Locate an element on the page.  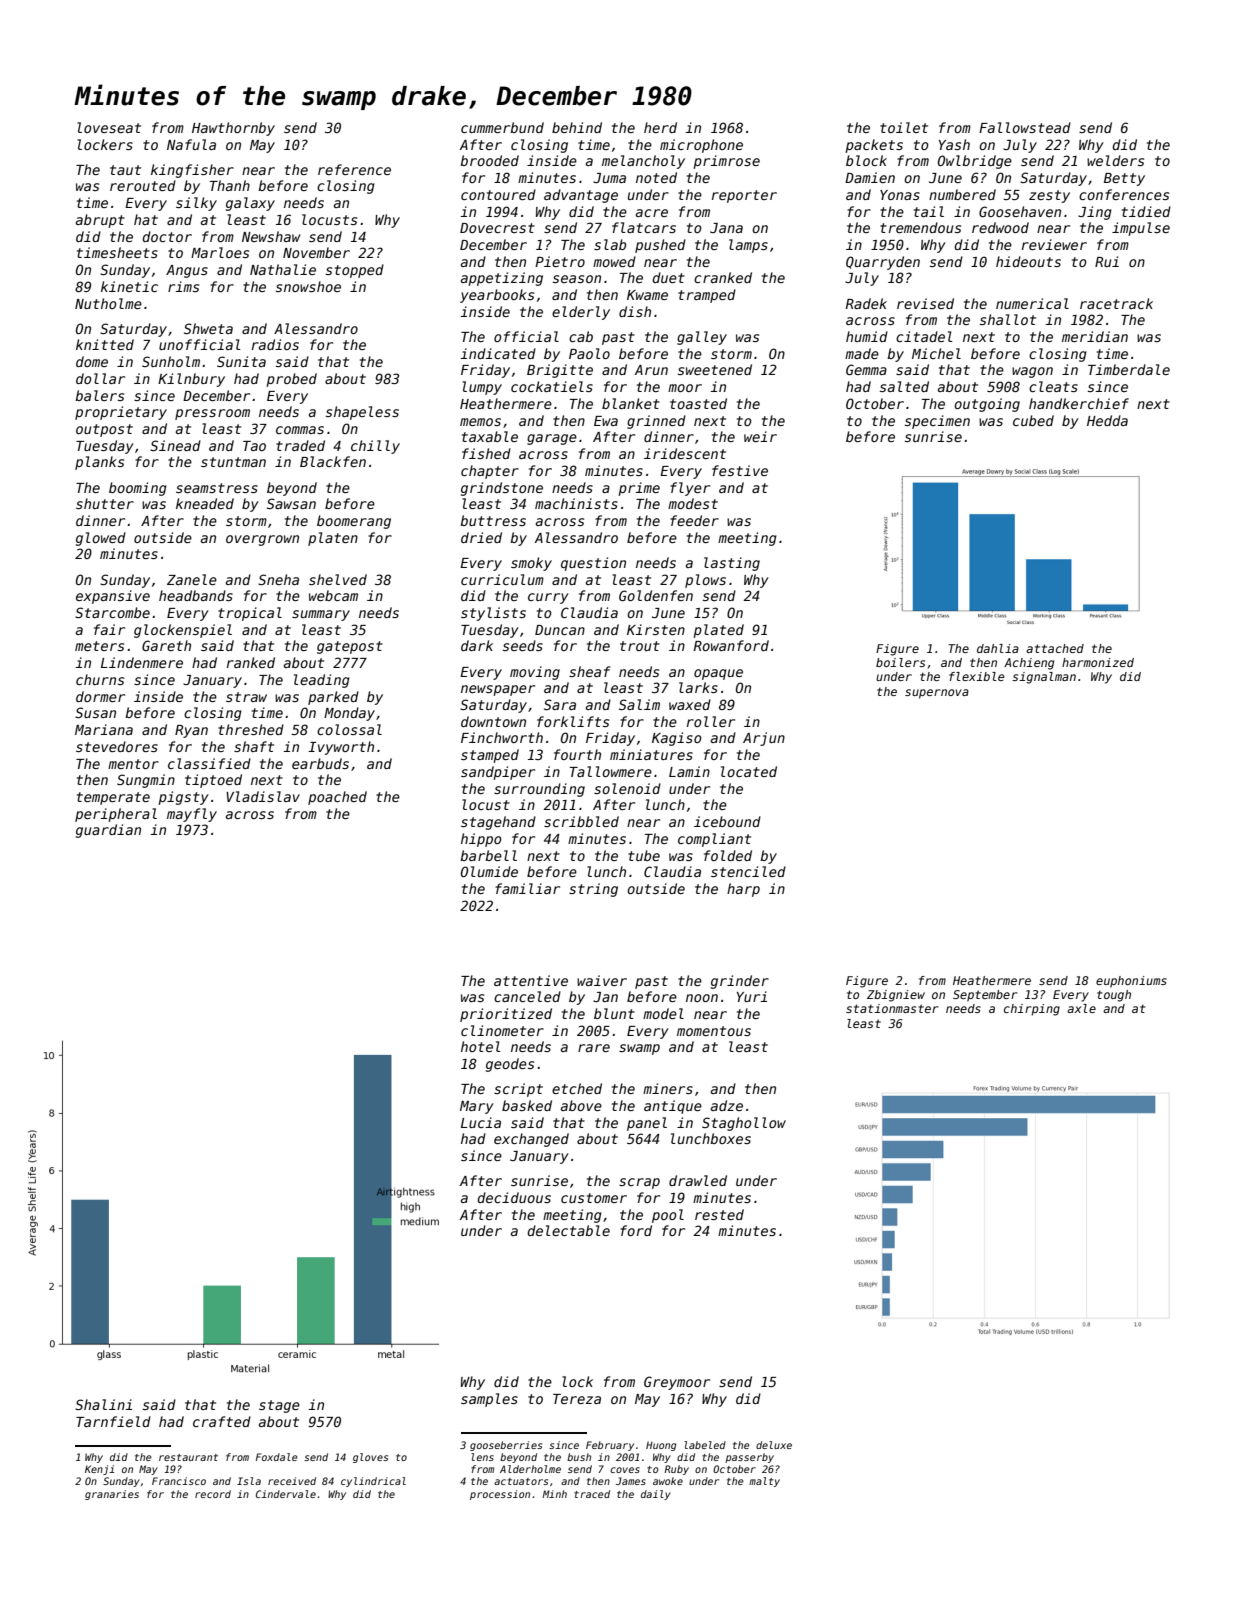
Lucia is located at coordinates (481, 1122).
